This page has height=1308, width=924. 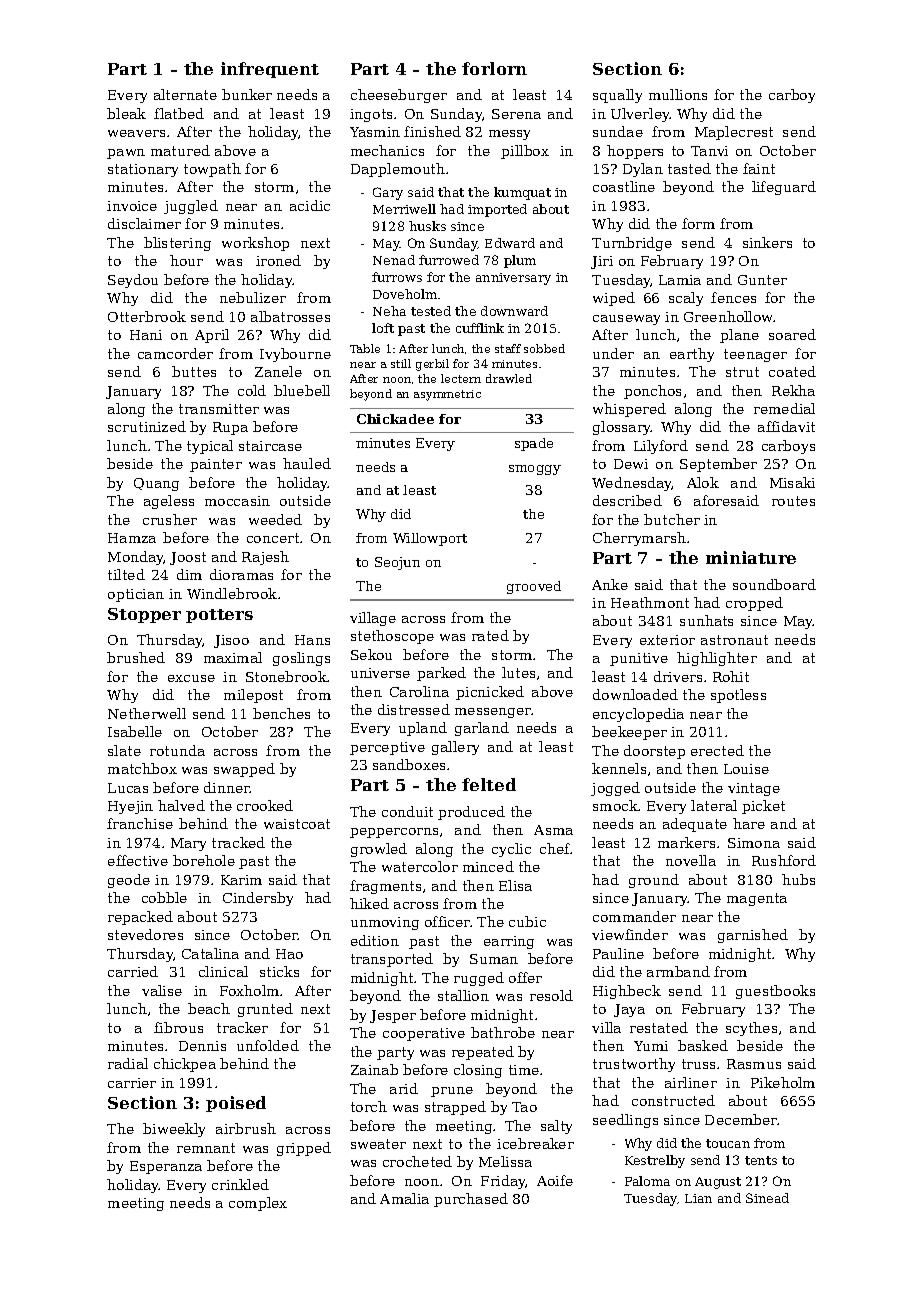 What do you see at coordinates (236, 1104) in the page?
I see `poised` at bounding box center [236, 1104].
